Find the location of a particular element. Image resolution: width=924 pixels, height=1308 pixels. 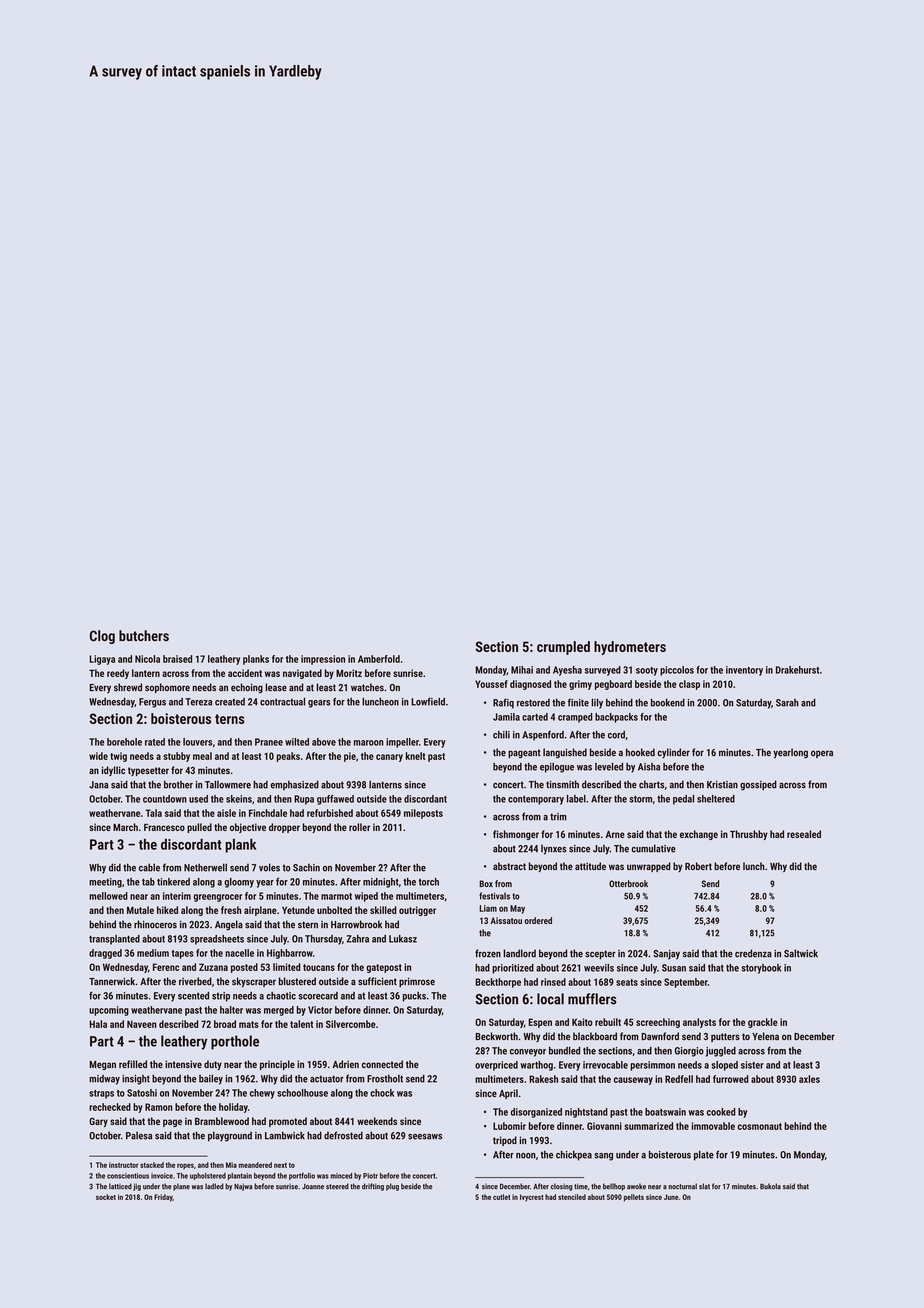

bundled is located at coordinates (564, 1051).
